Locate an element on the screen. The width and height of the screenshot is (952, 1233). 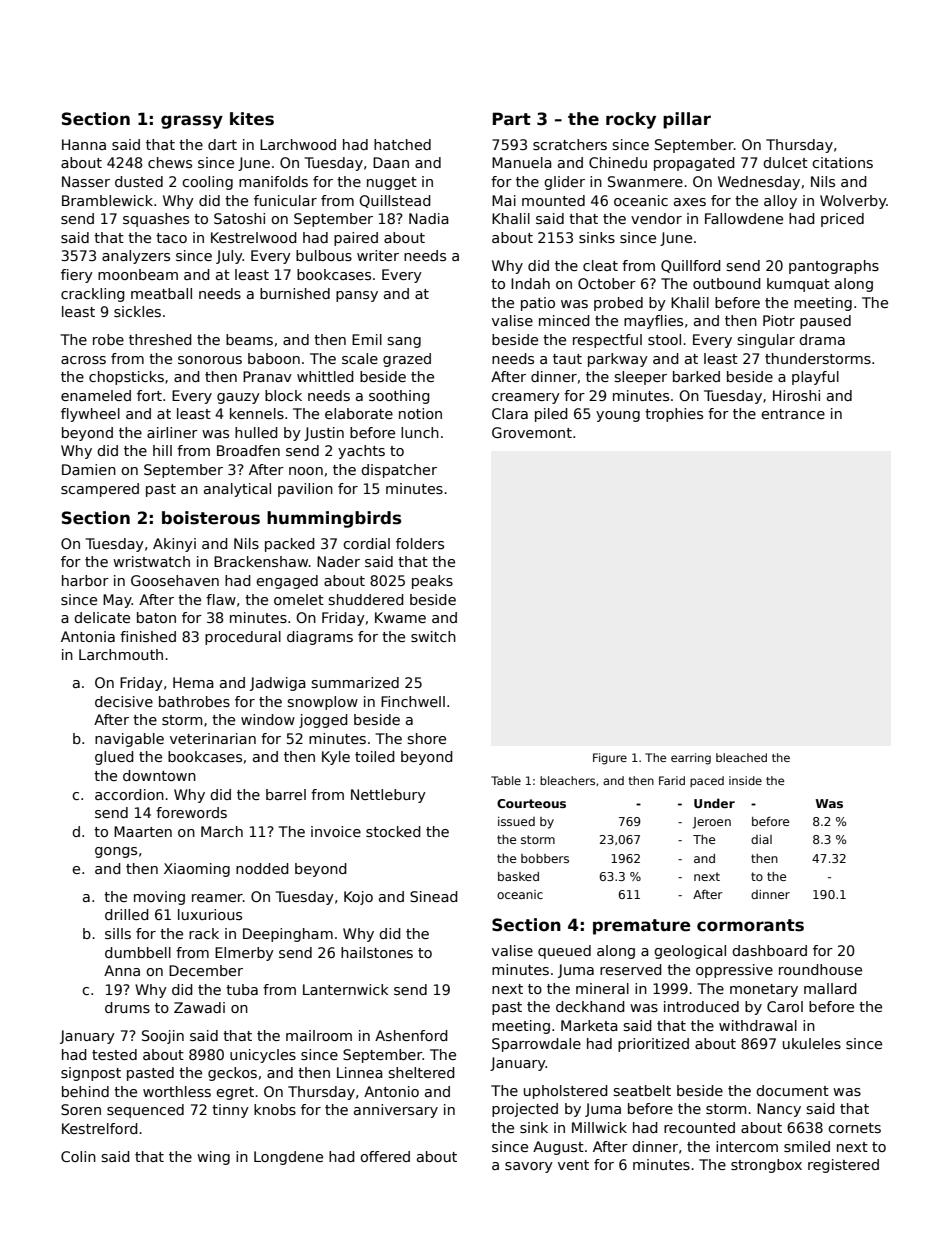
trophies is located at coordinates (674, 415).
